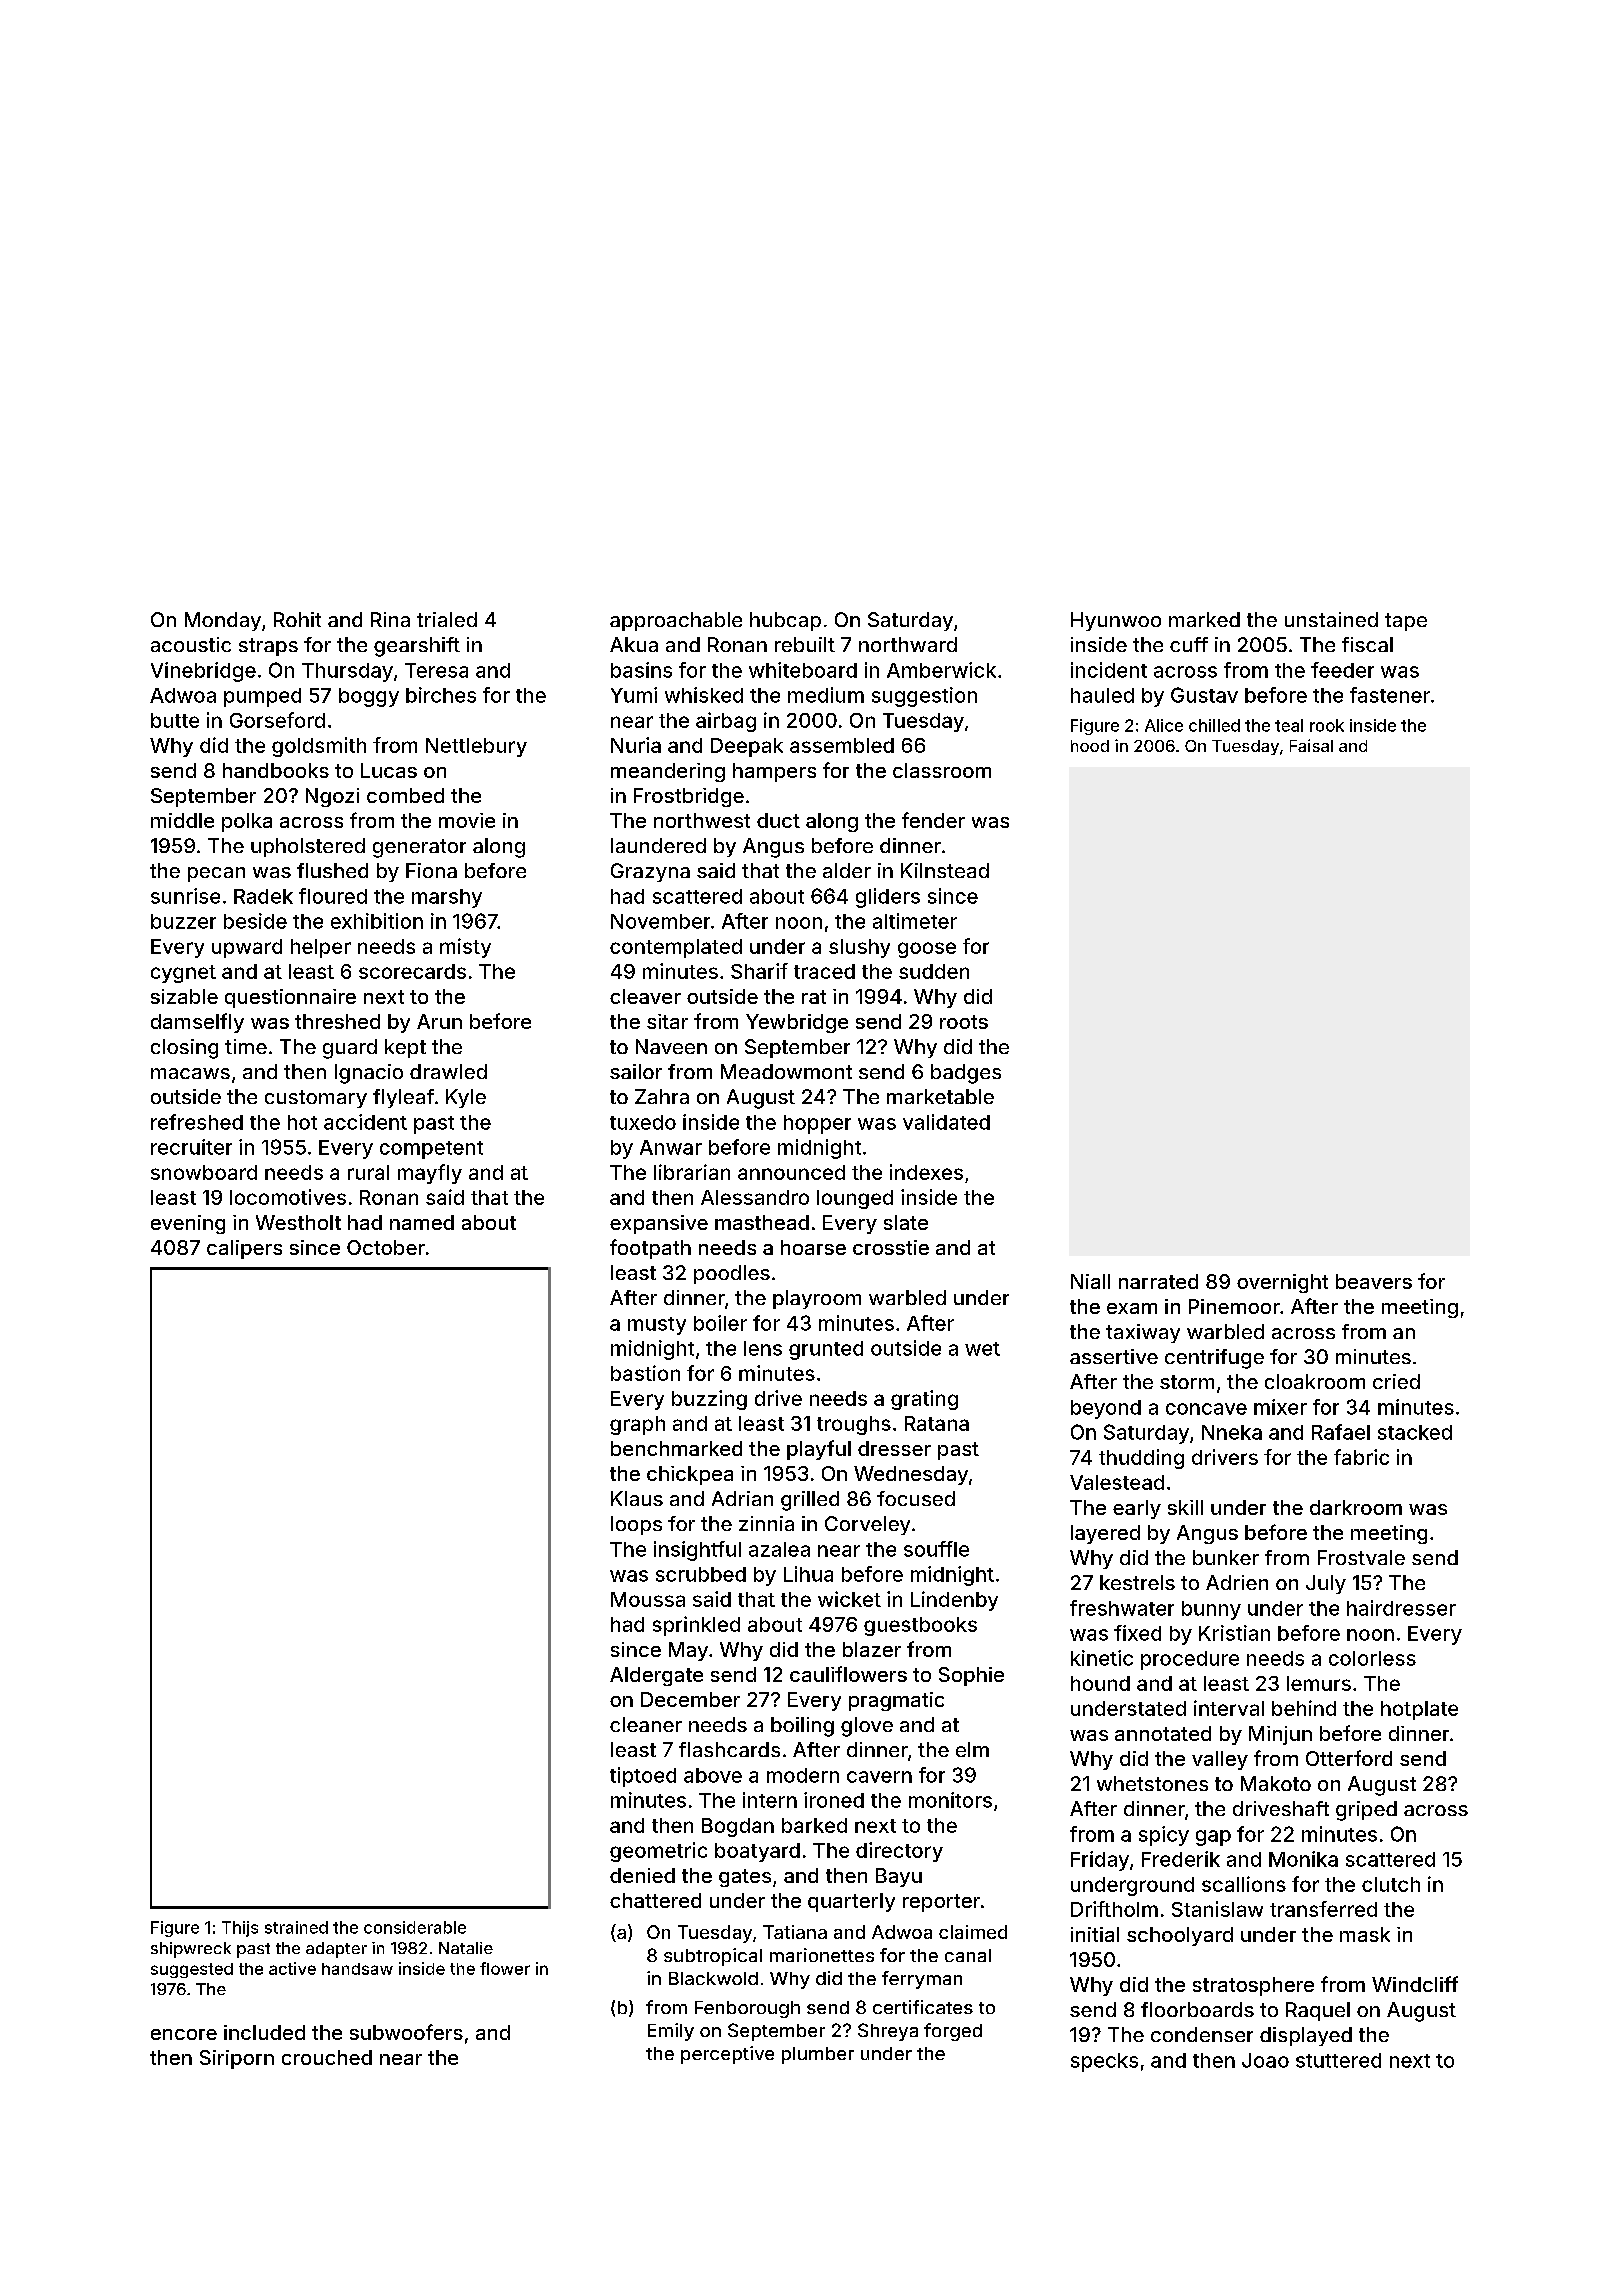  Describe the element at coordinates (637, 1425) in the document. I see `graph` at that location.
